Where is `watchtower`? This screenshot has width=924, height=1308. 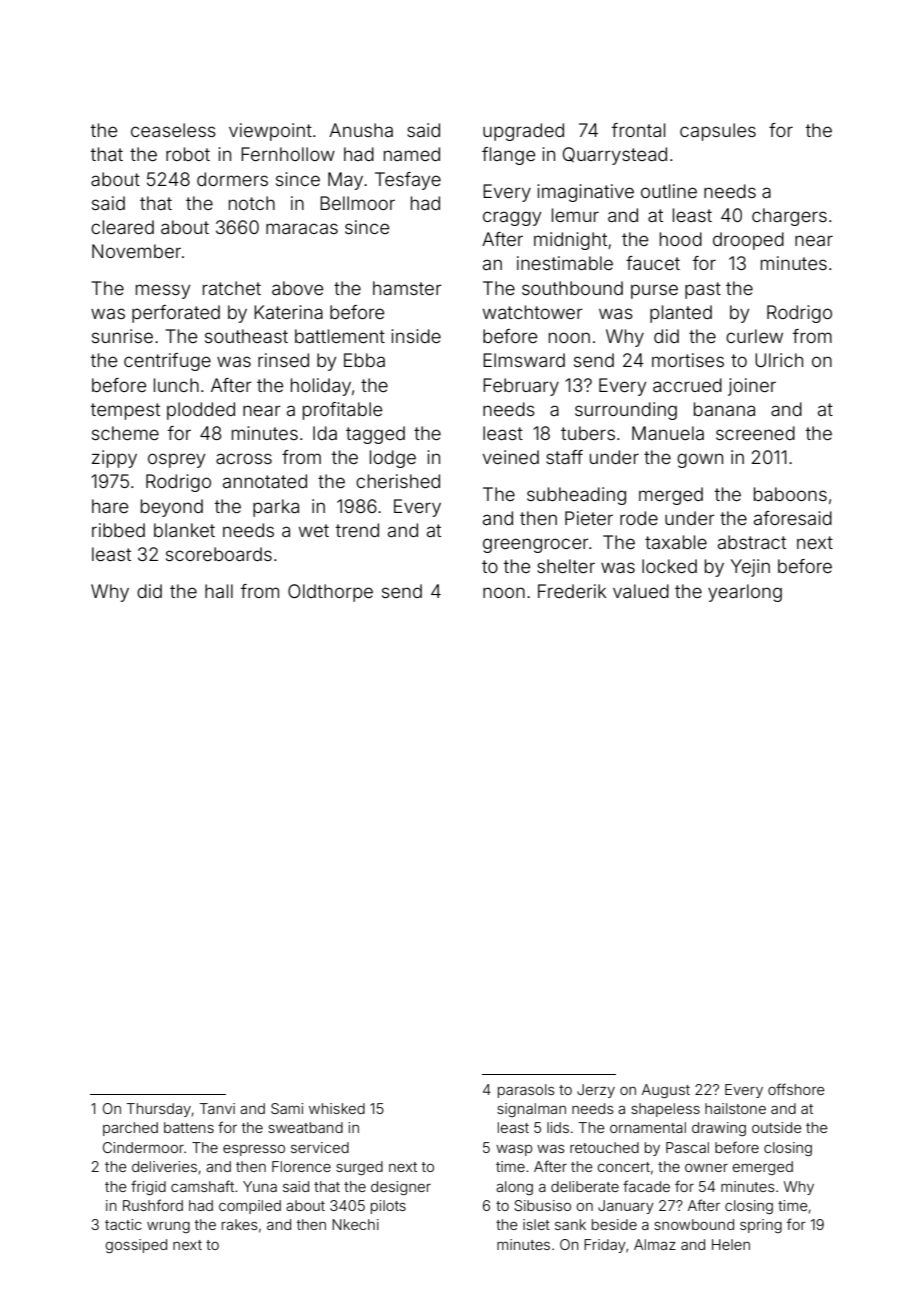
watchtower is located at coordinates (533, 312).
